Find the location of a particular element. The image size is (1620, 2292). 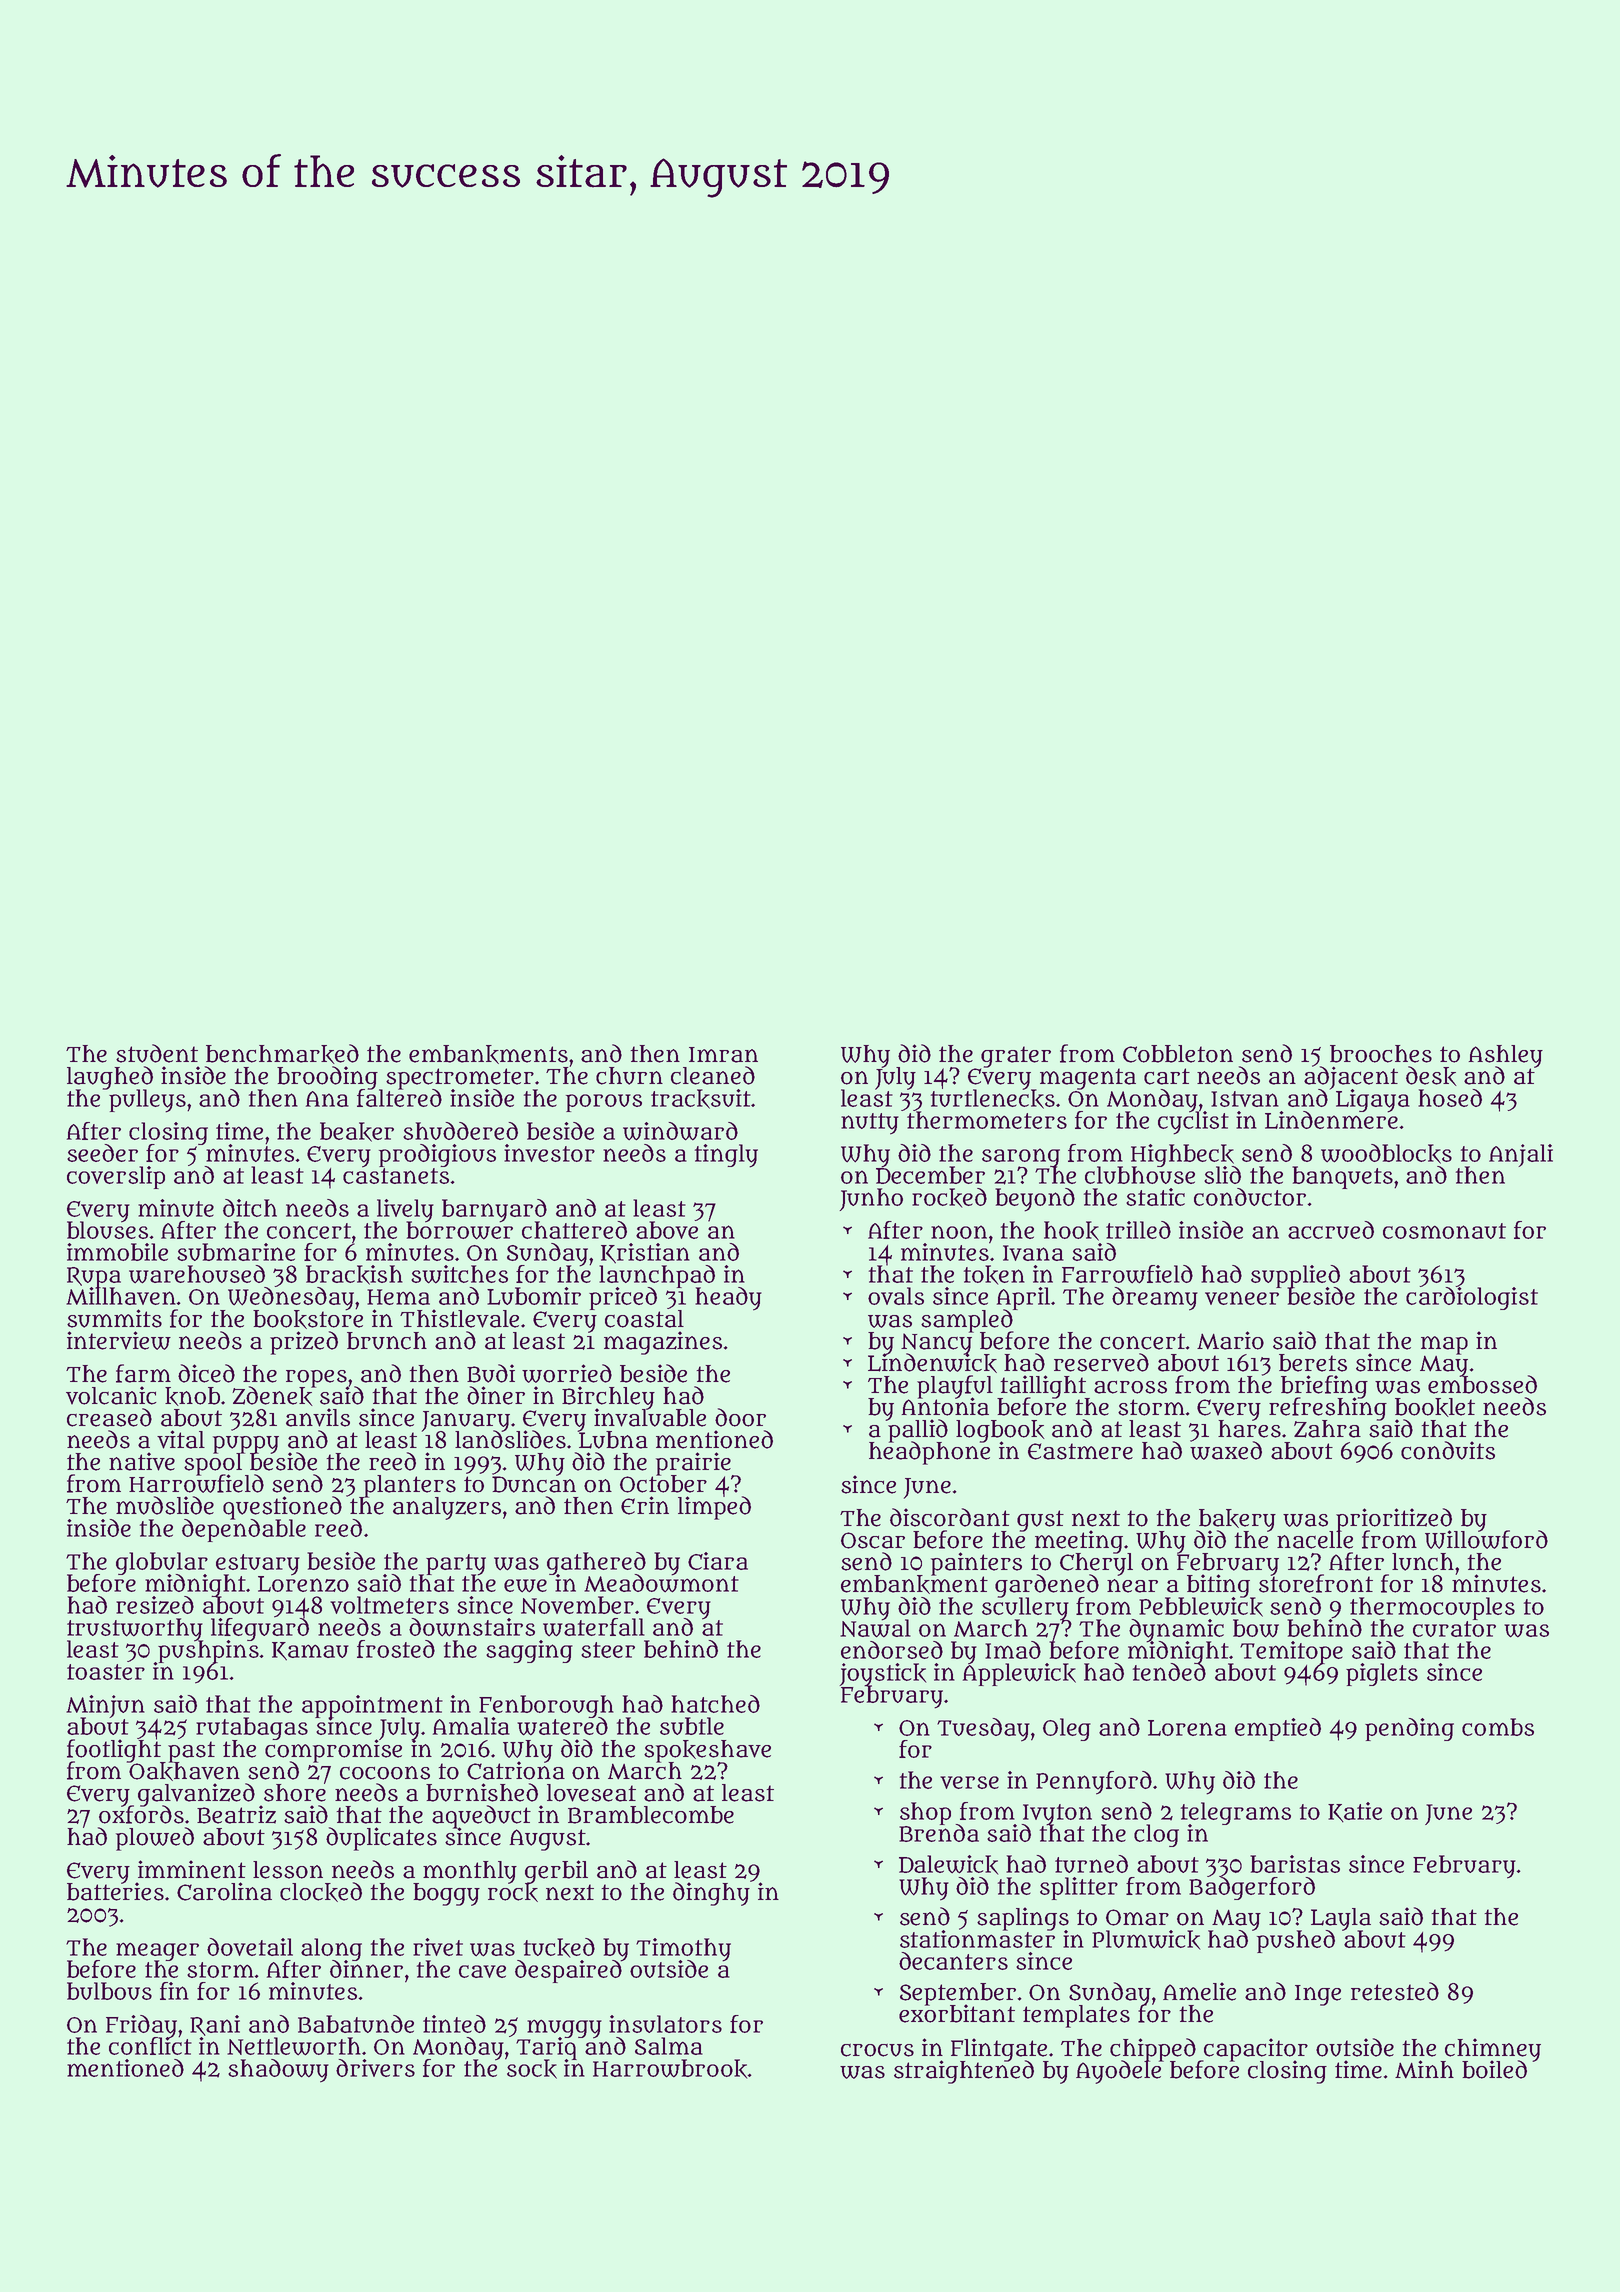

embossed is located at coordinates (1482, 1385).
